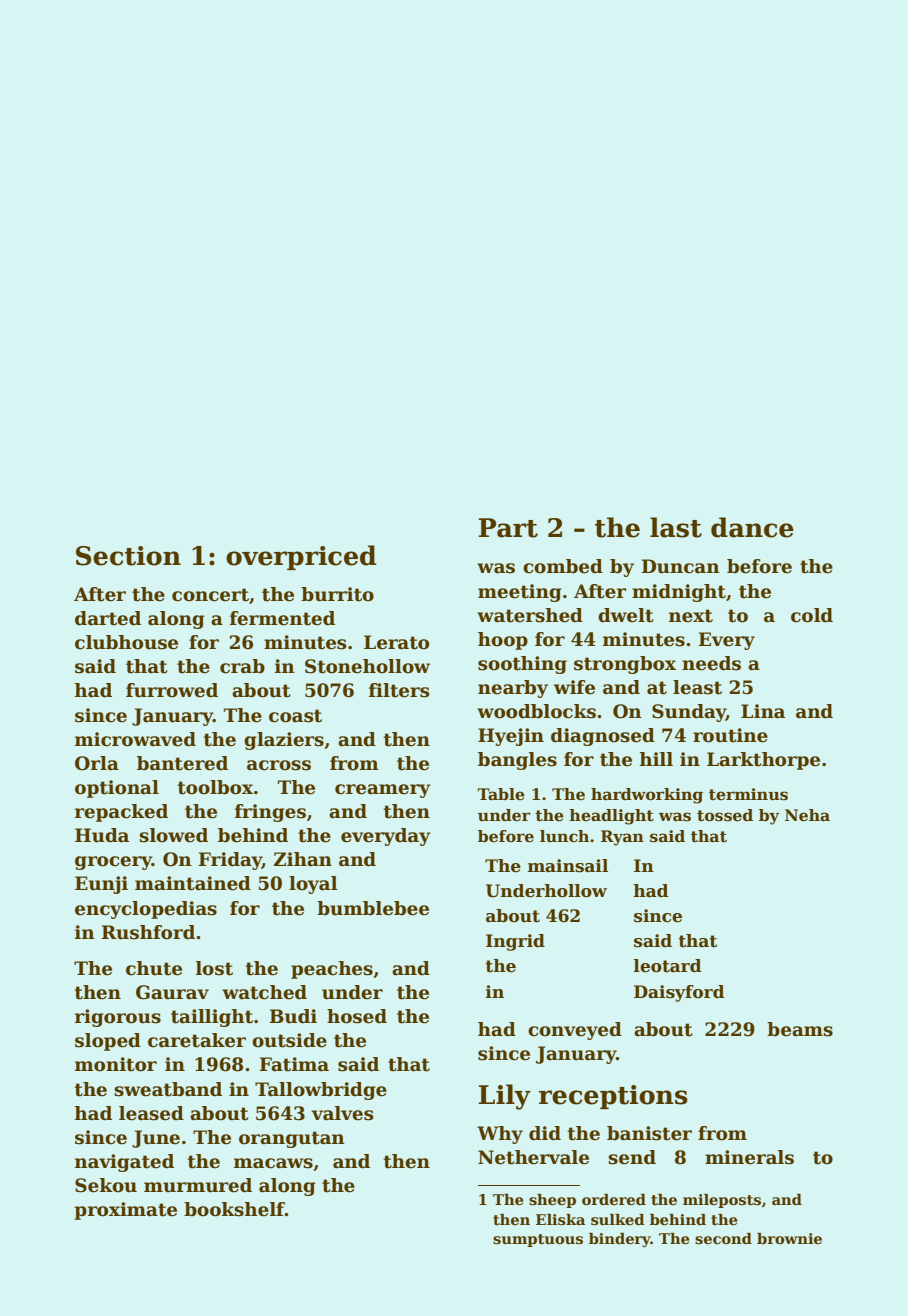  I want to click on Larkthorpe, so click(763, 761).
